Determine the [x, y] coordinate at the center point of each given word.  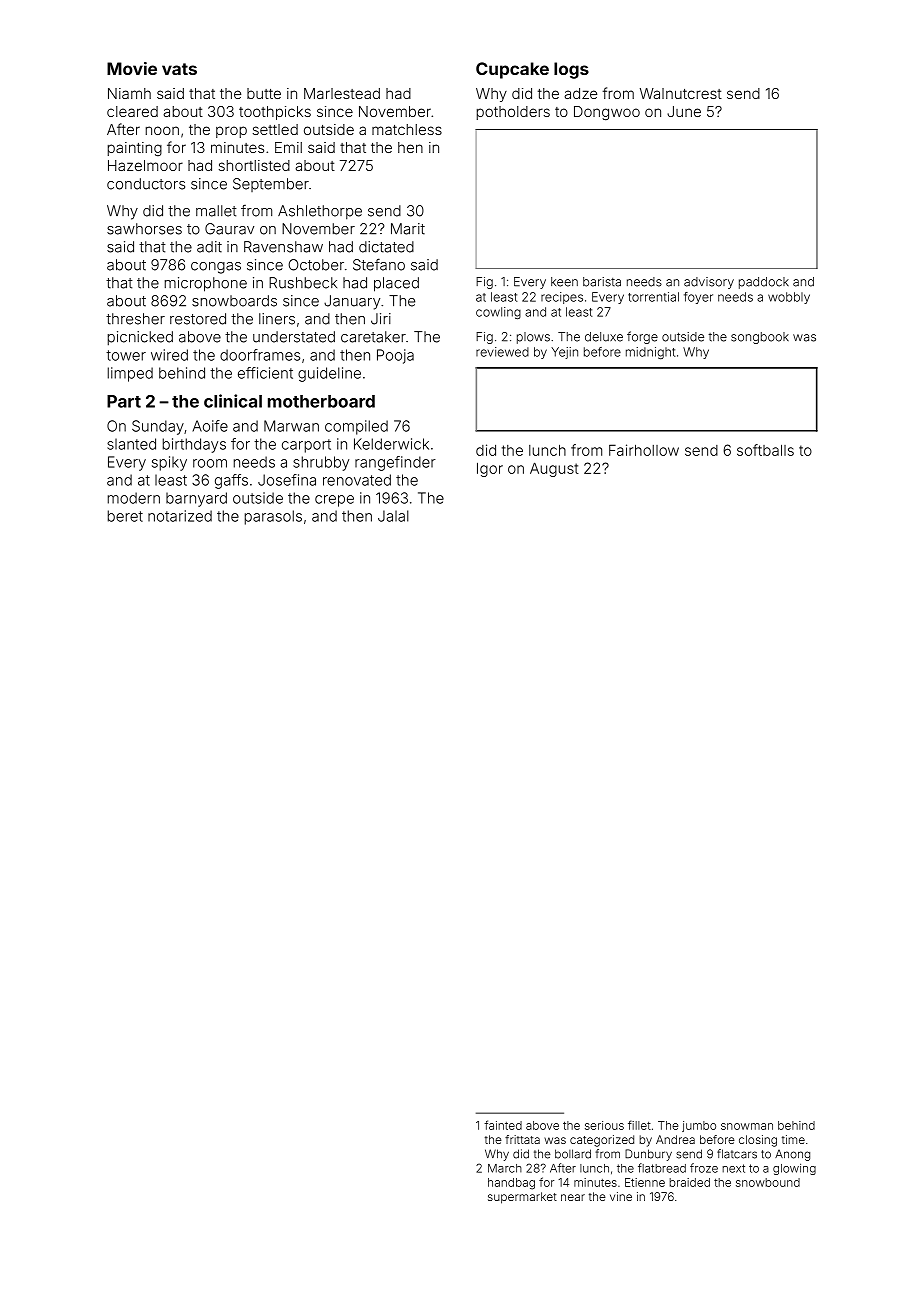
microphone [206, 284]
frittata [522, 1139]
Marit [408, 229]
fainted [503, 1125]
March [505, 1168]
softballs [765, 450]
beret [125, 516]
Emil [288, 147]
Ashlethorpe [320, 212]
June [684, 111]
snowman [747, 1126]
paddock [764, 283]
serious [604, 1125]
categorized [602, 1141]
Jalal [393, 516]
